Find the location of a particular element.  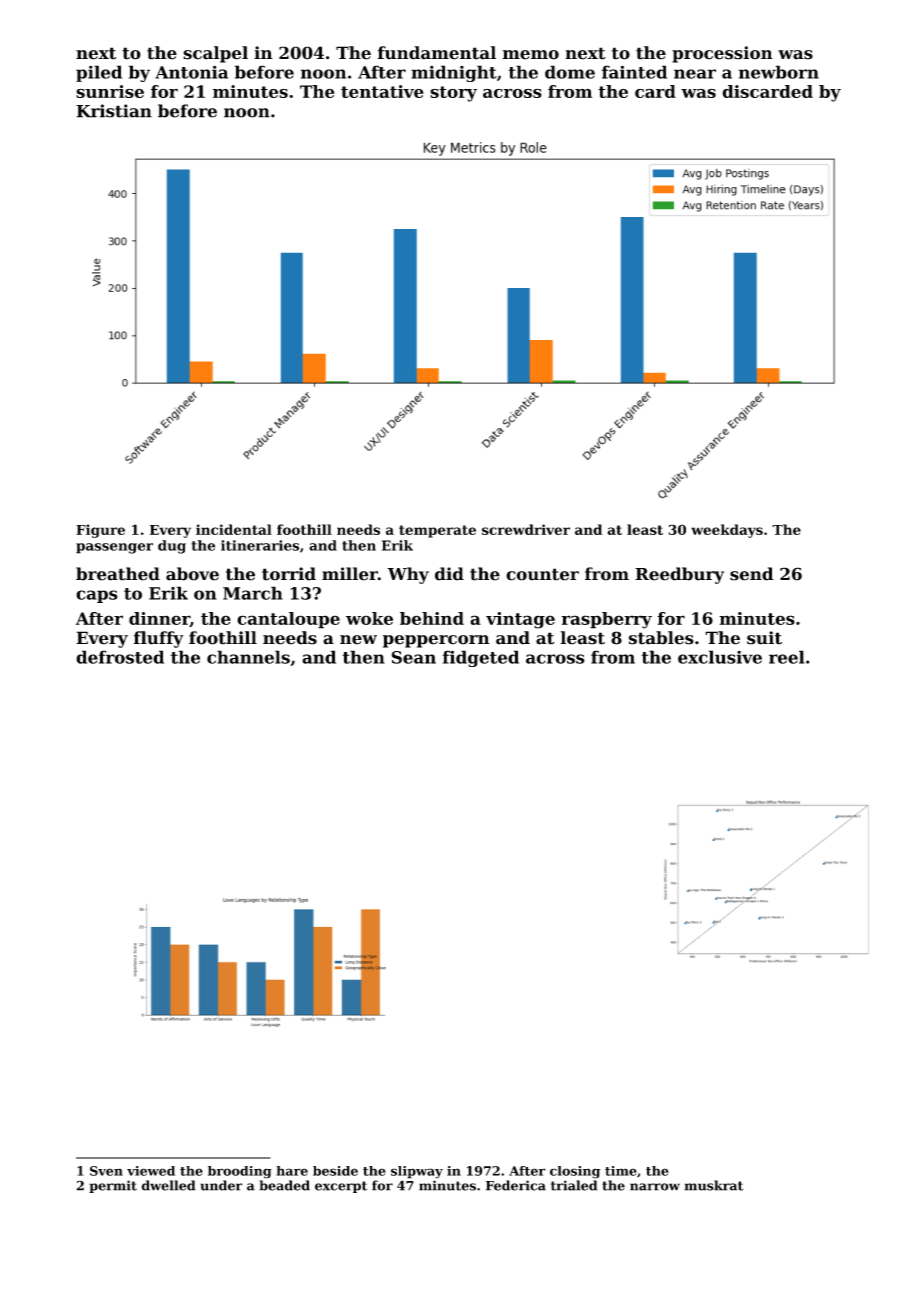

dome is located at coordinates (570, 72).
